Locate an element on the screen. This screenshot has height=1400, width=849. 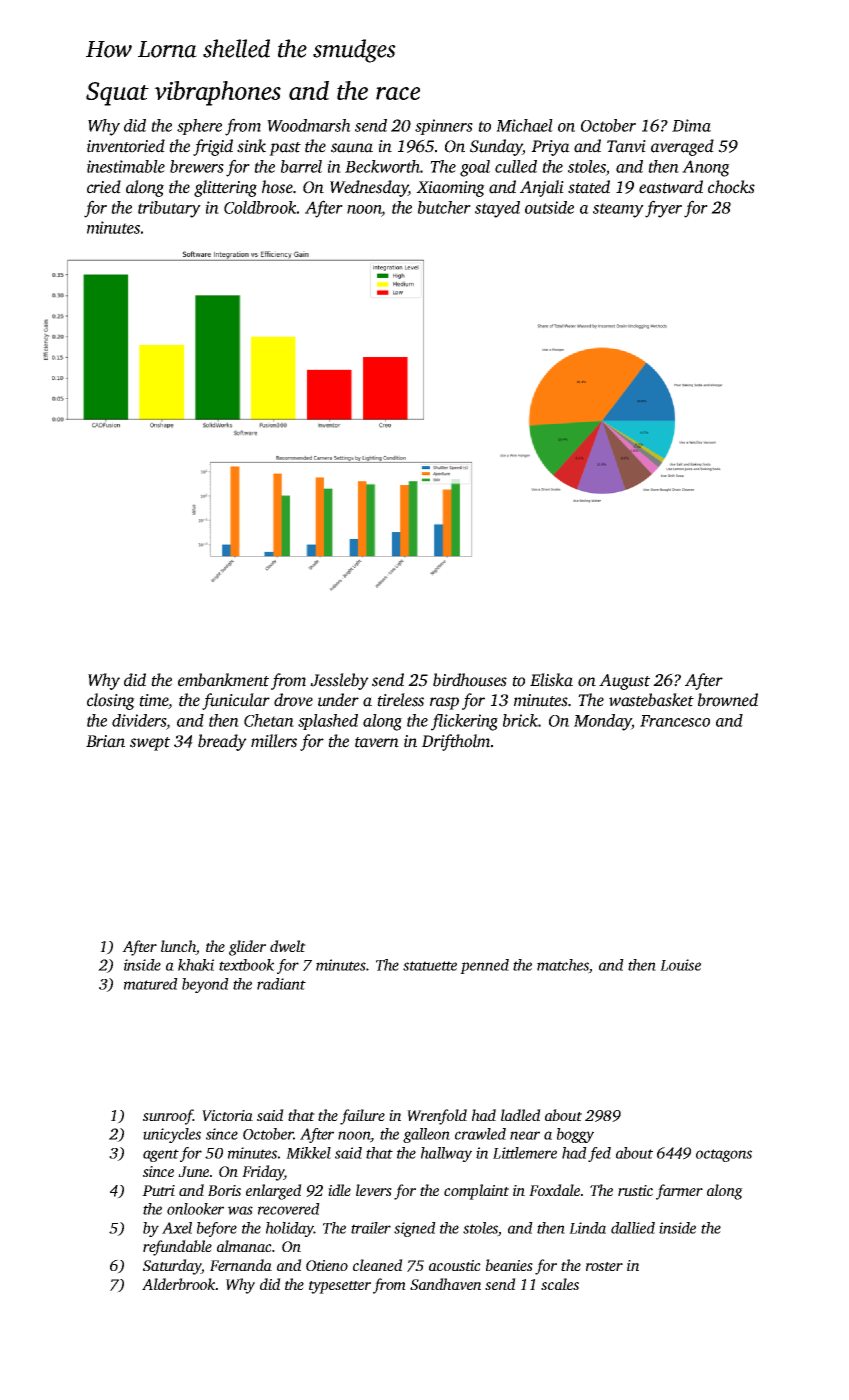
Driftholm is located at coordinates (455, 742).
